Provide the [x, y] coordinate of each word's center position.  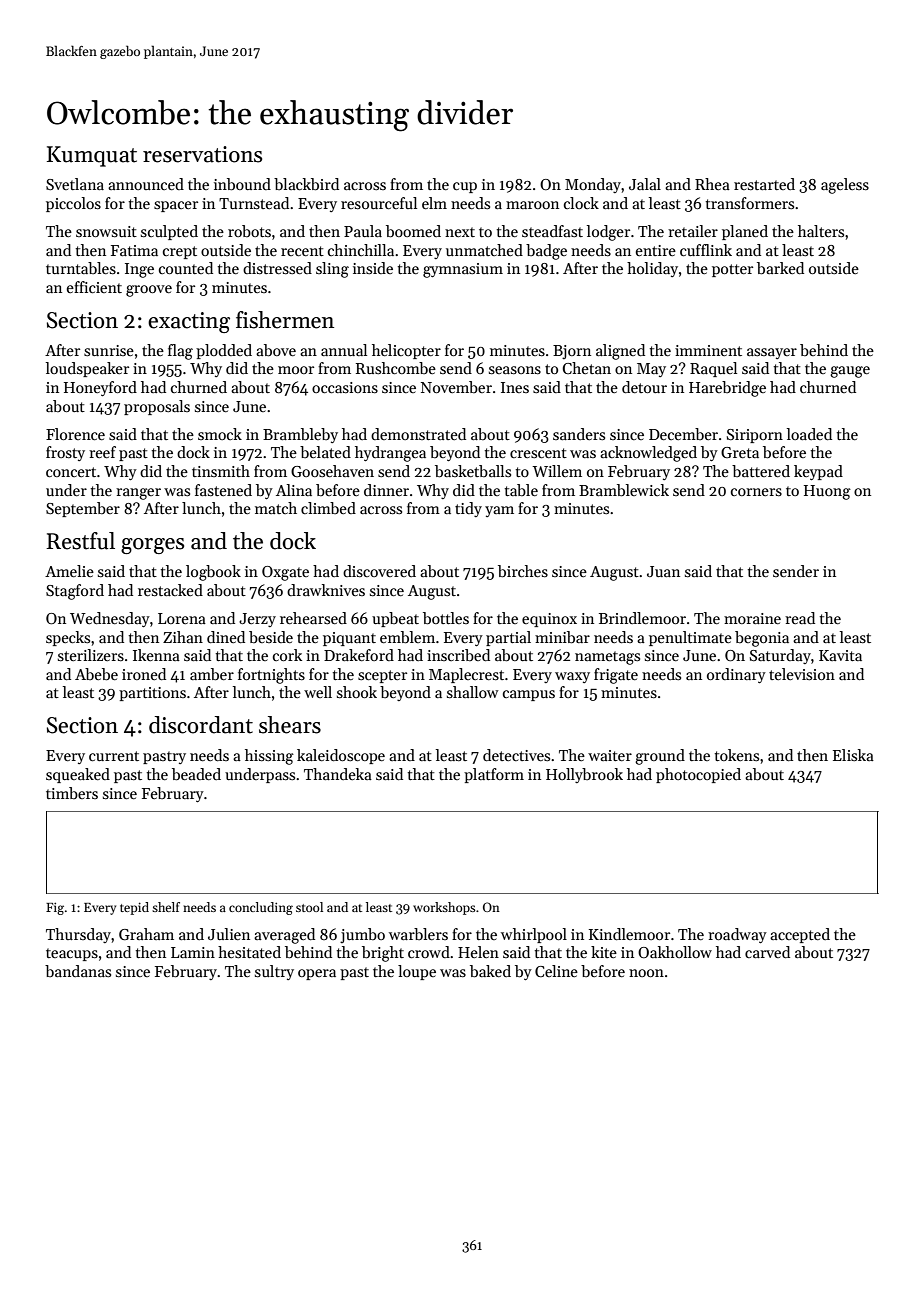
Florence [75, 434]
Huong [827, 492]
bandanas [78, 971]
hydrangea [390, 454]
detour [644, 387]
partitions [152, 694]
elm [434, 203]
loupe [417, 972]
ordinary [736, 675]
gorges [152, 546]
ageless [845, 186]
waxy [572, 677]
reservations [202, 154]
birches [523, 571]
